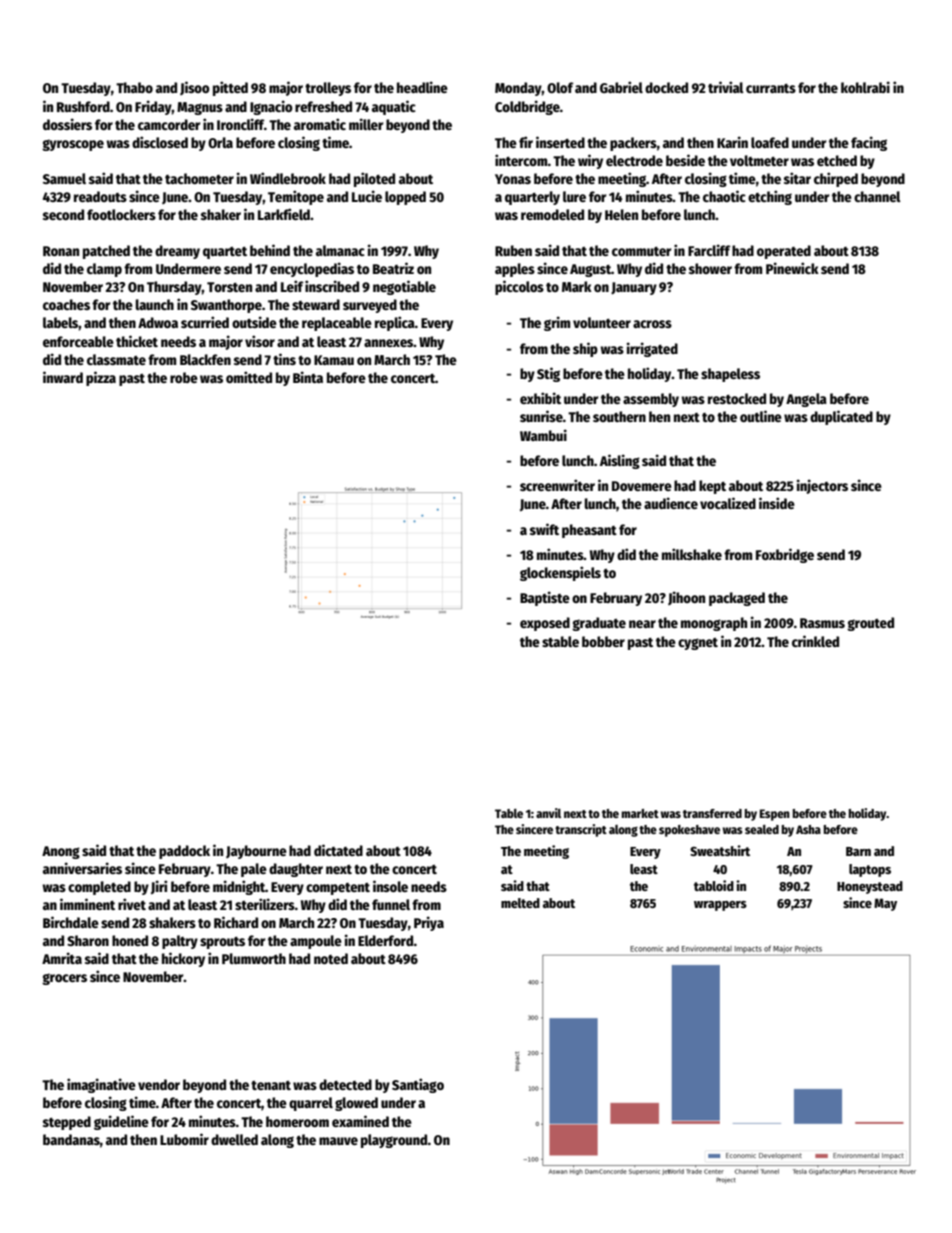 This document has height=1233, width=952. I want to click on playground, so click(394, 1141).
